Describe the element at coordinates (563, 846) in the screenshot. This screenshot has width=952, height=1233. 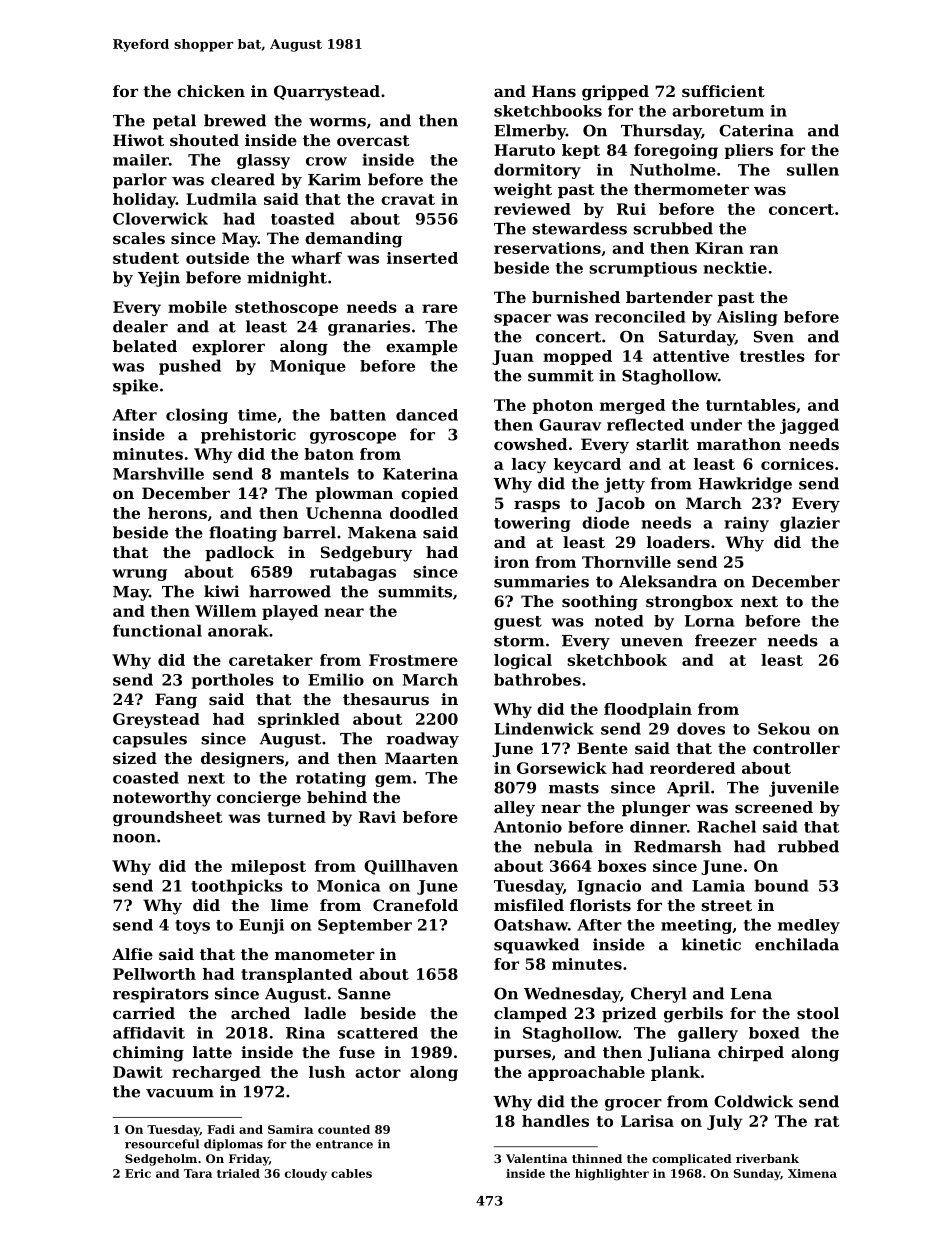
I see `nebula` at that location.
